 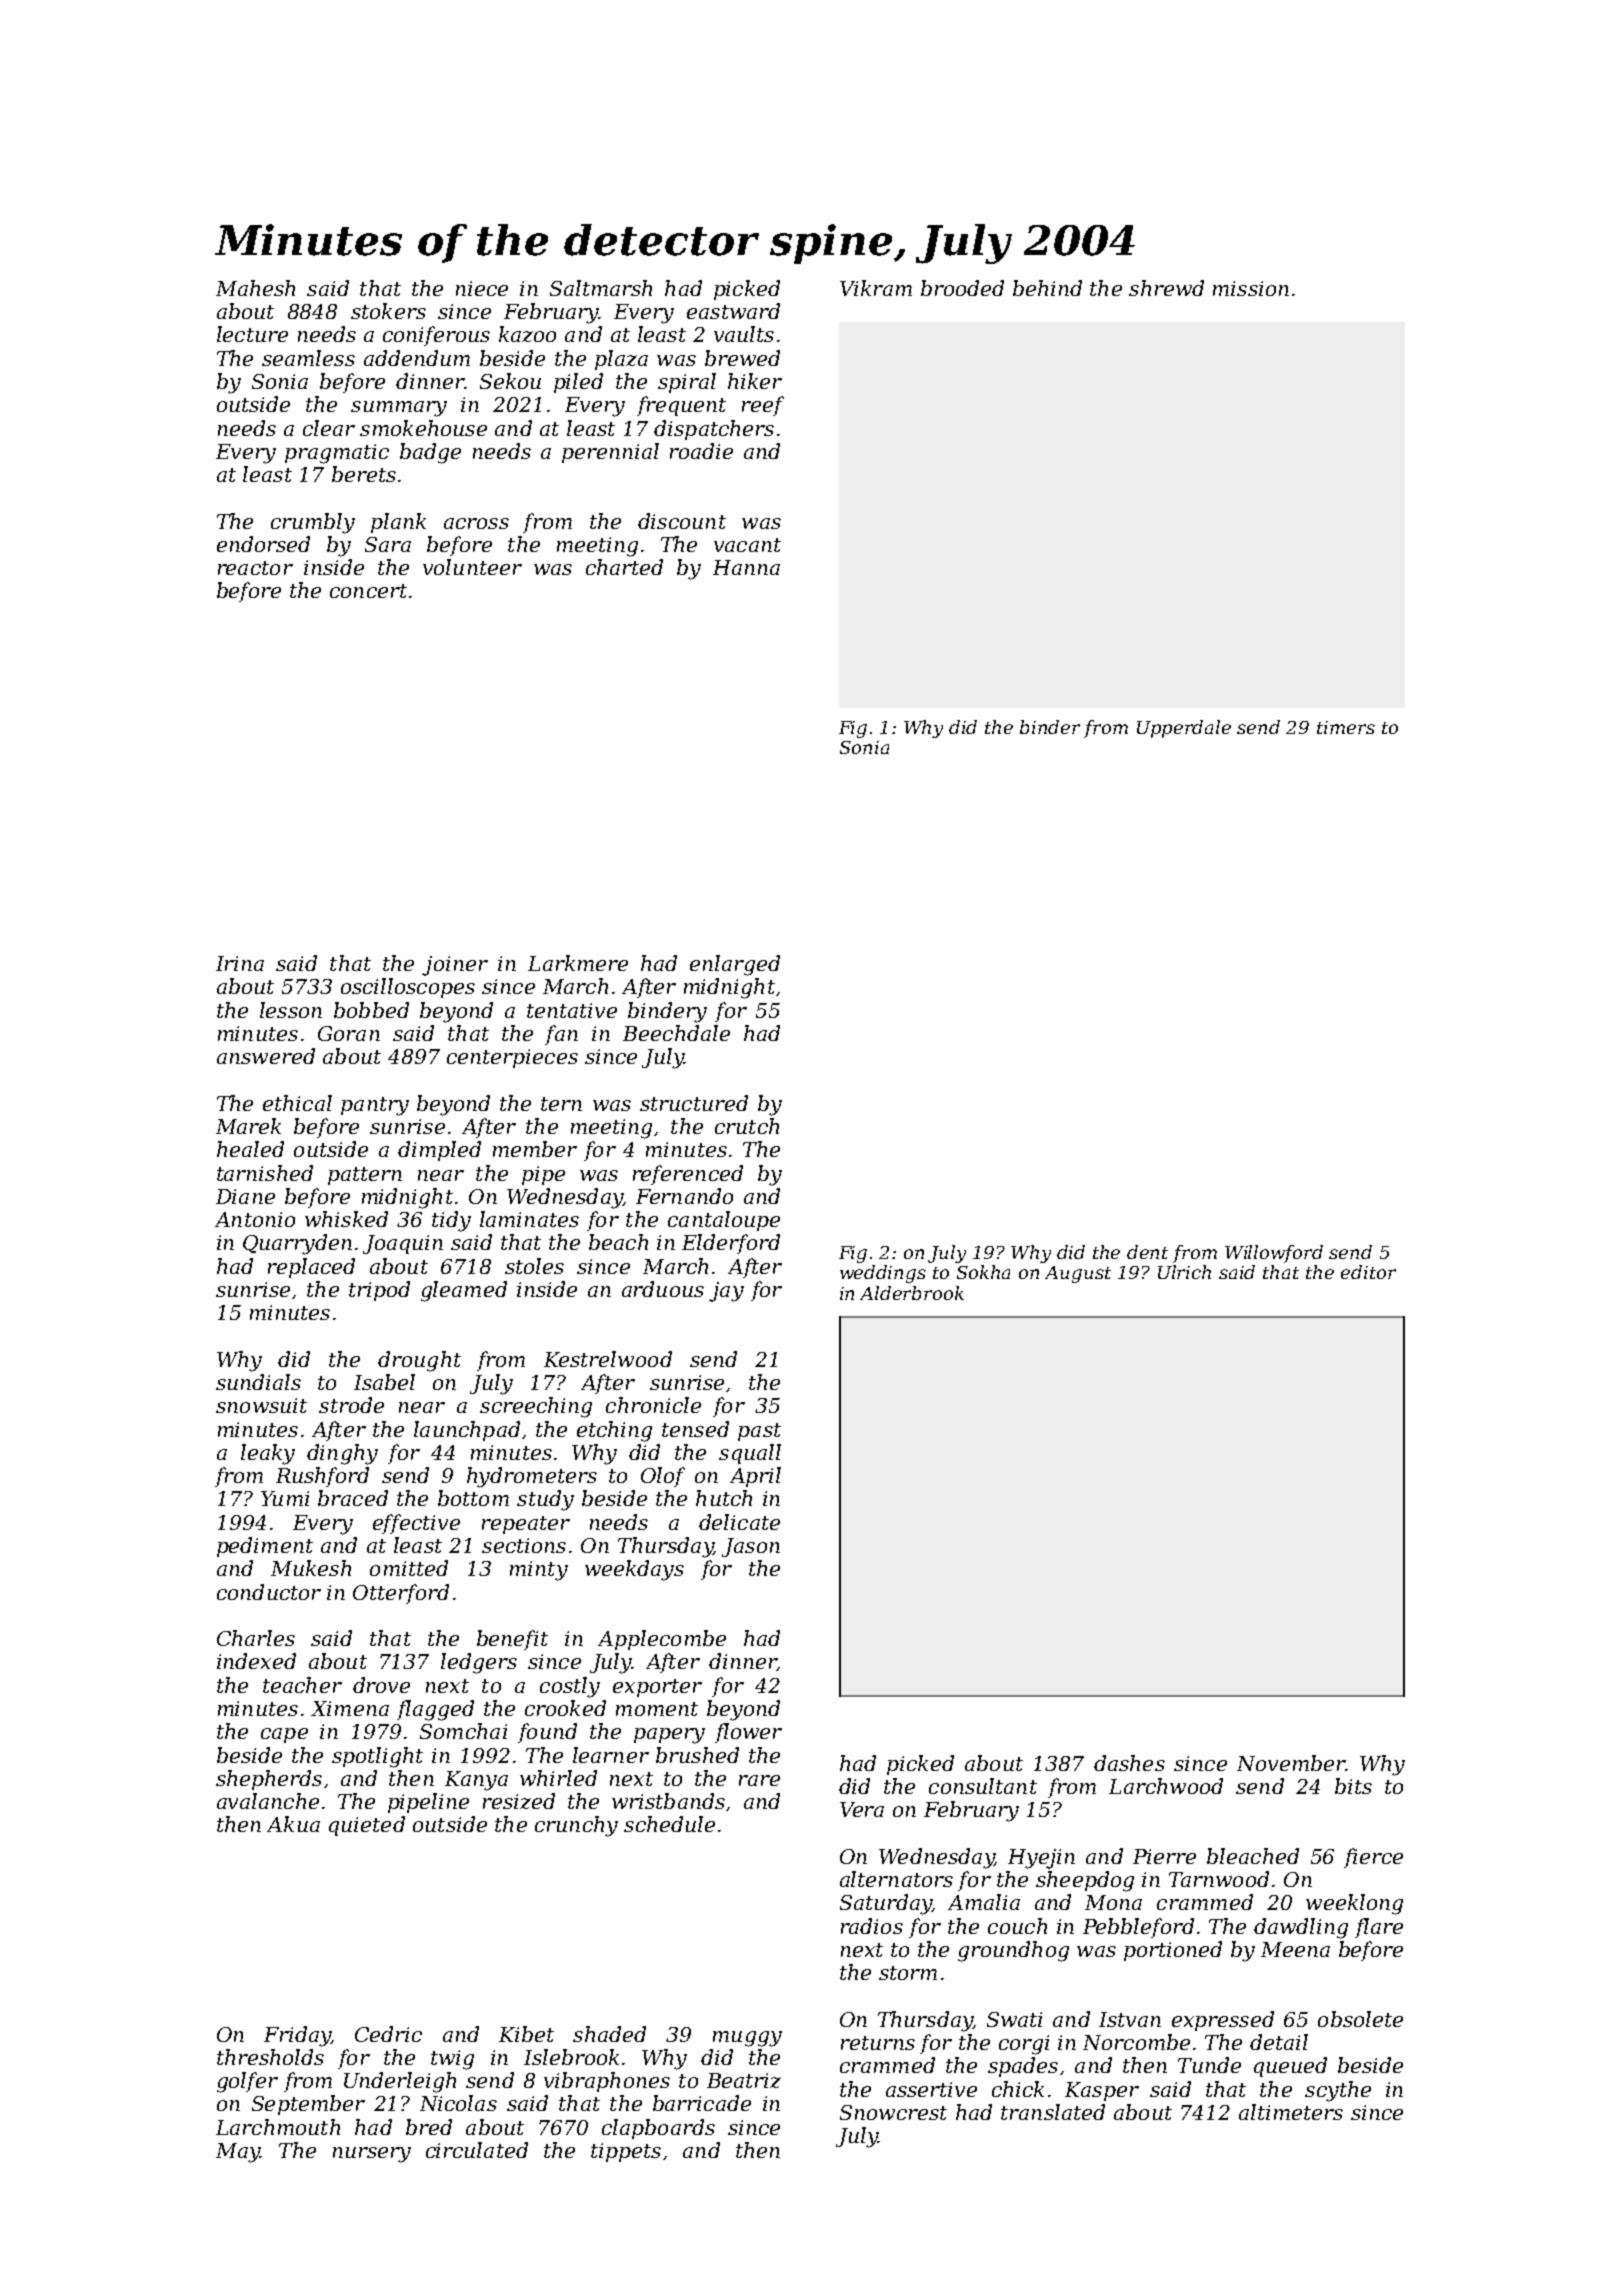 What do you see at coordinates (1291, 1763) in the page?
I see `November` at bounding box center [1291, 1763].
